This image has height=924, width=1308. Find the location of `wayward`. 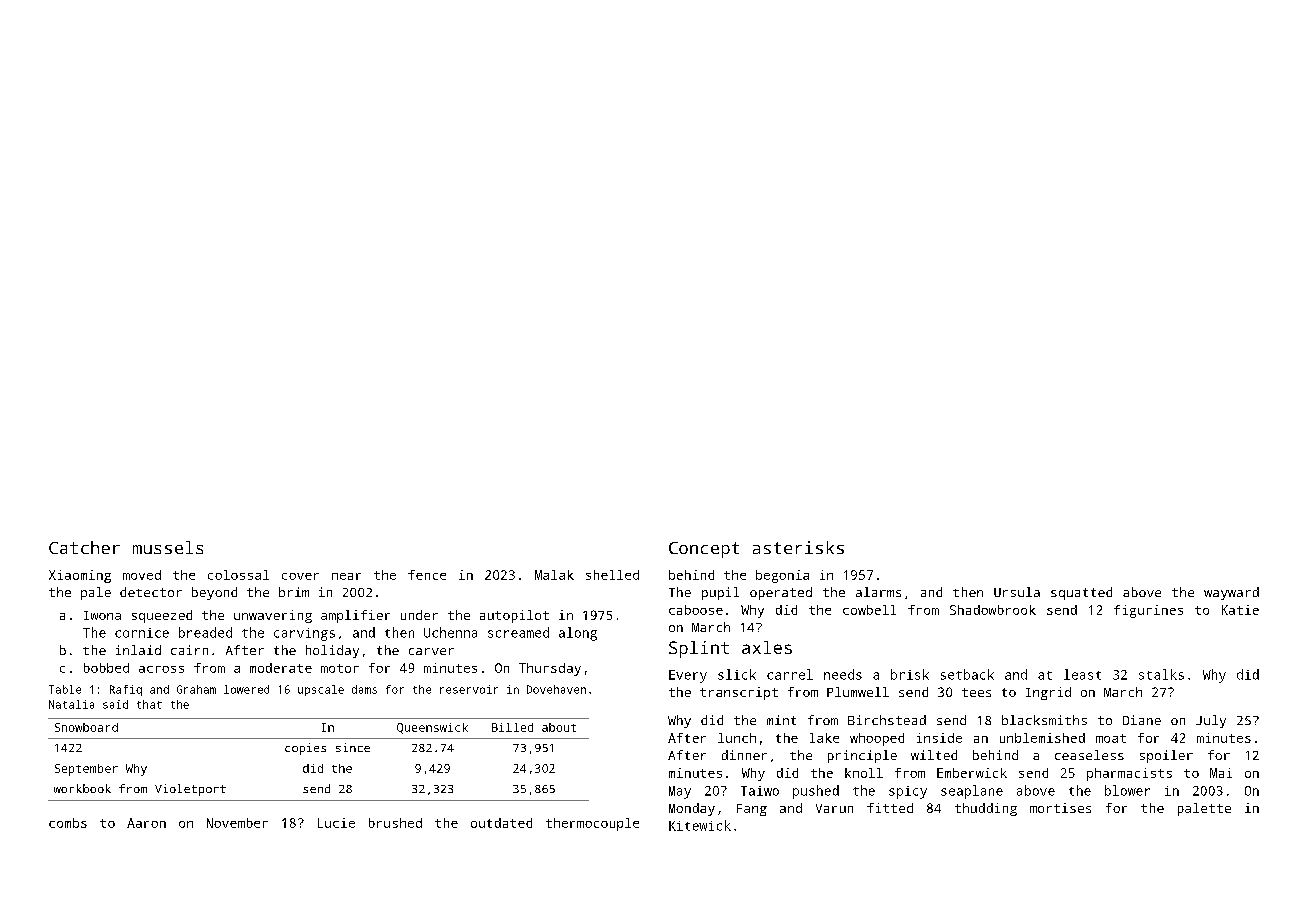

wayward is located at coordinates (1231, 593).
